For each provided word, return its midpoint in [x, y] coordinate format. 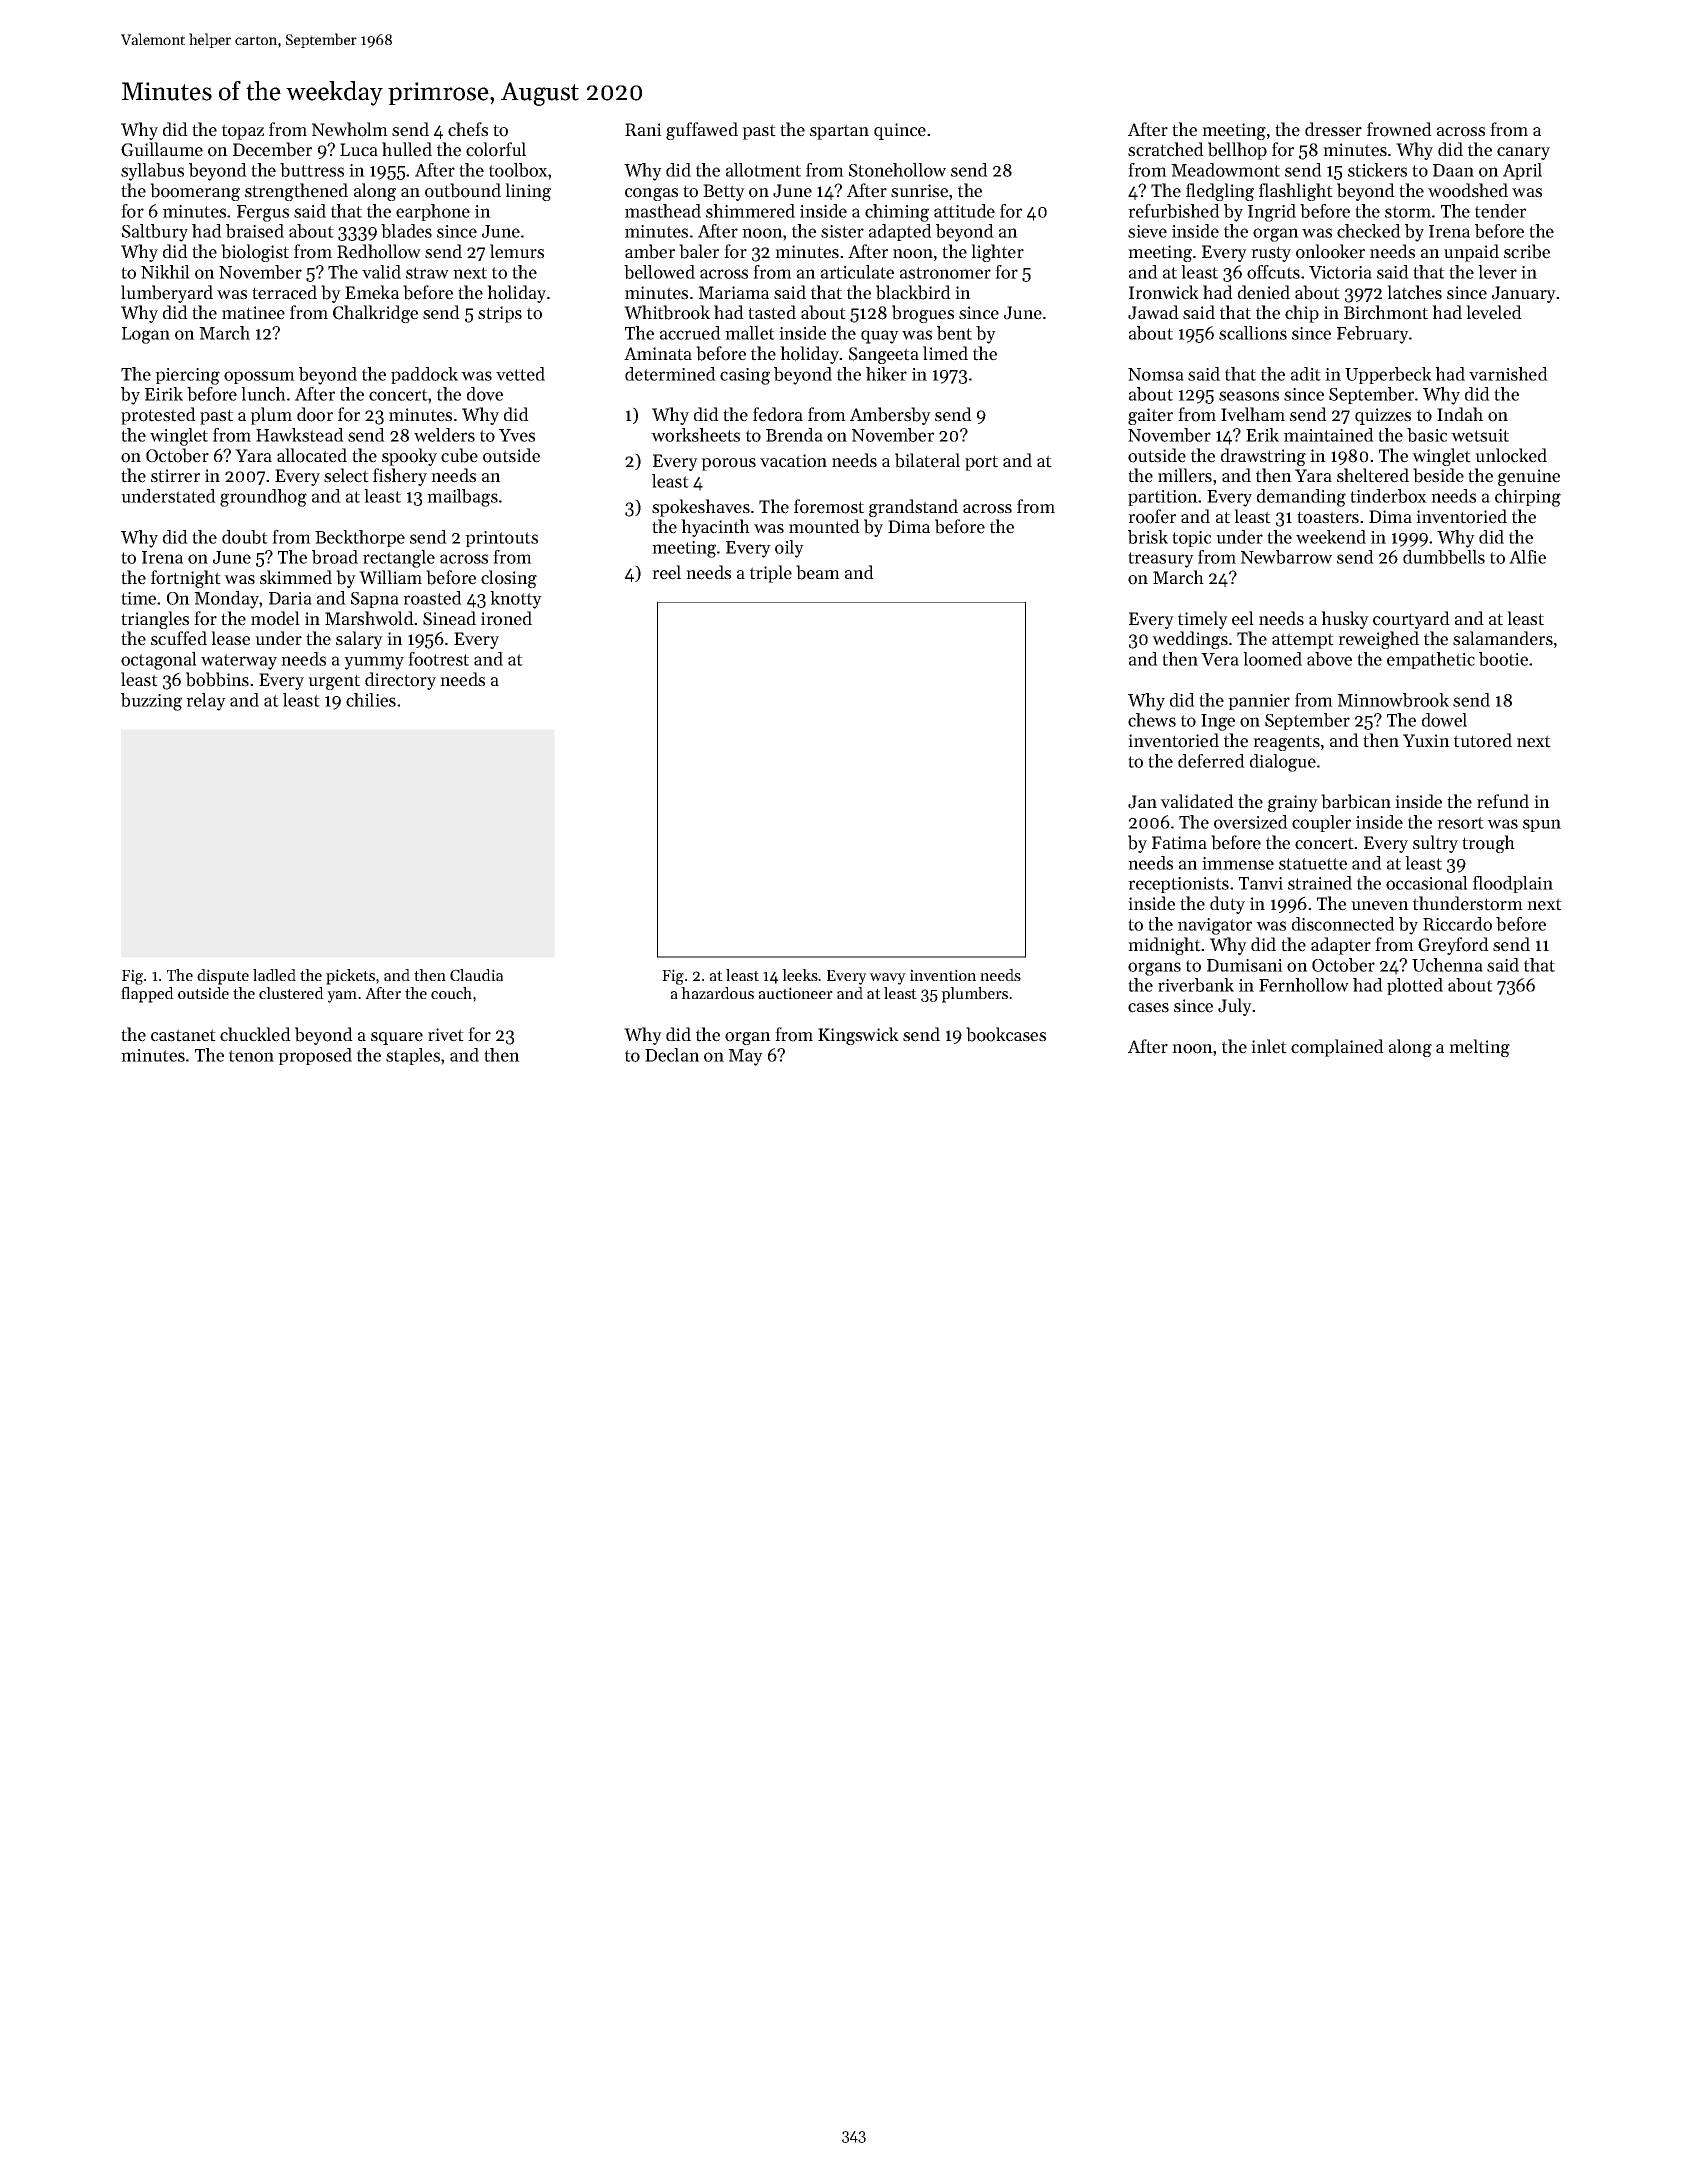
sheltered [1373, 475]
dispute [223, 977]
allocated [312, 455]
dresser [1333, 129]
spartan [839, 132]
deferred [1211, 761]
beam [818, 572]
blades [406, 231]
